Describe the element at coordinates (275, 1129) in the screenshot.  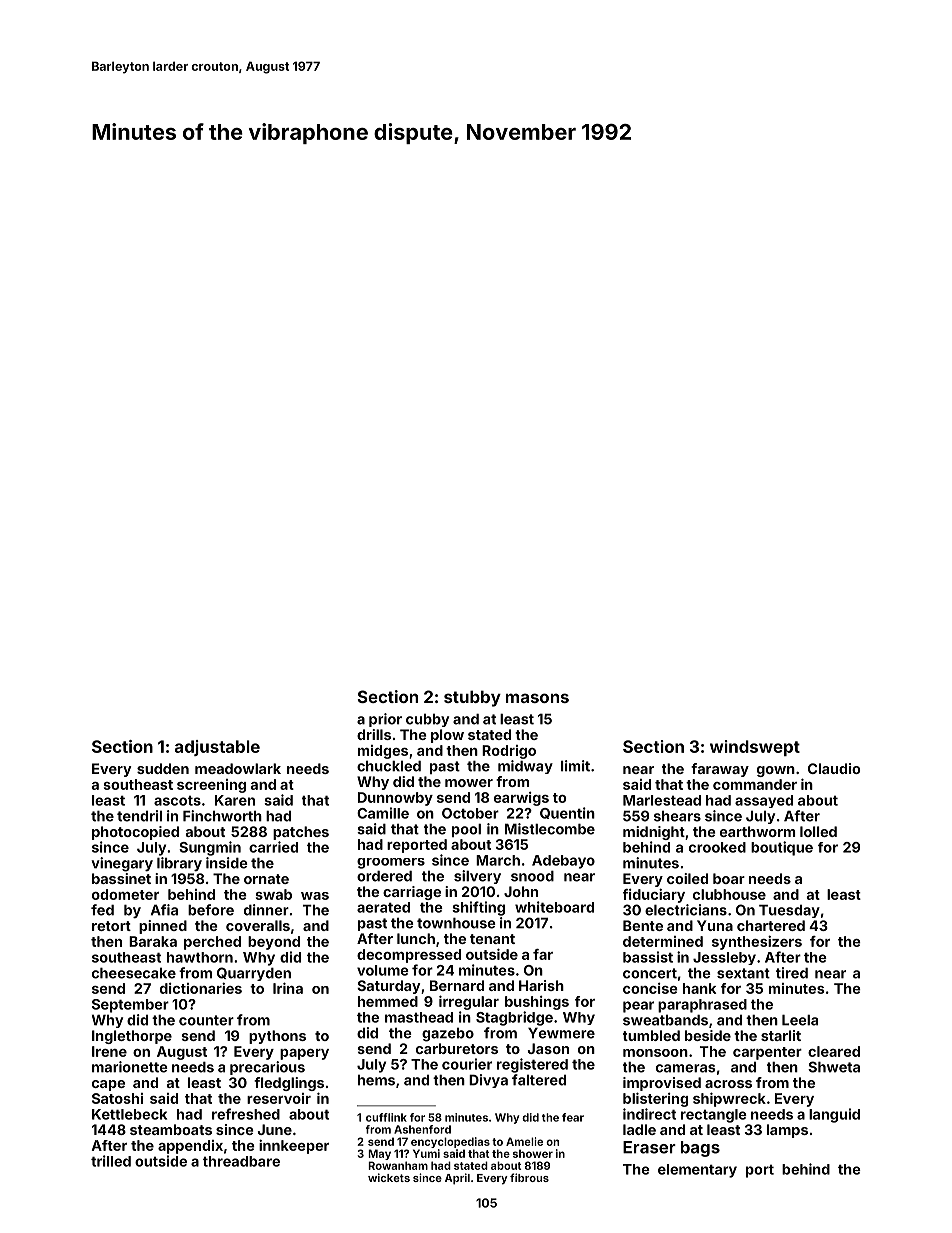
I see `June` at that location.
